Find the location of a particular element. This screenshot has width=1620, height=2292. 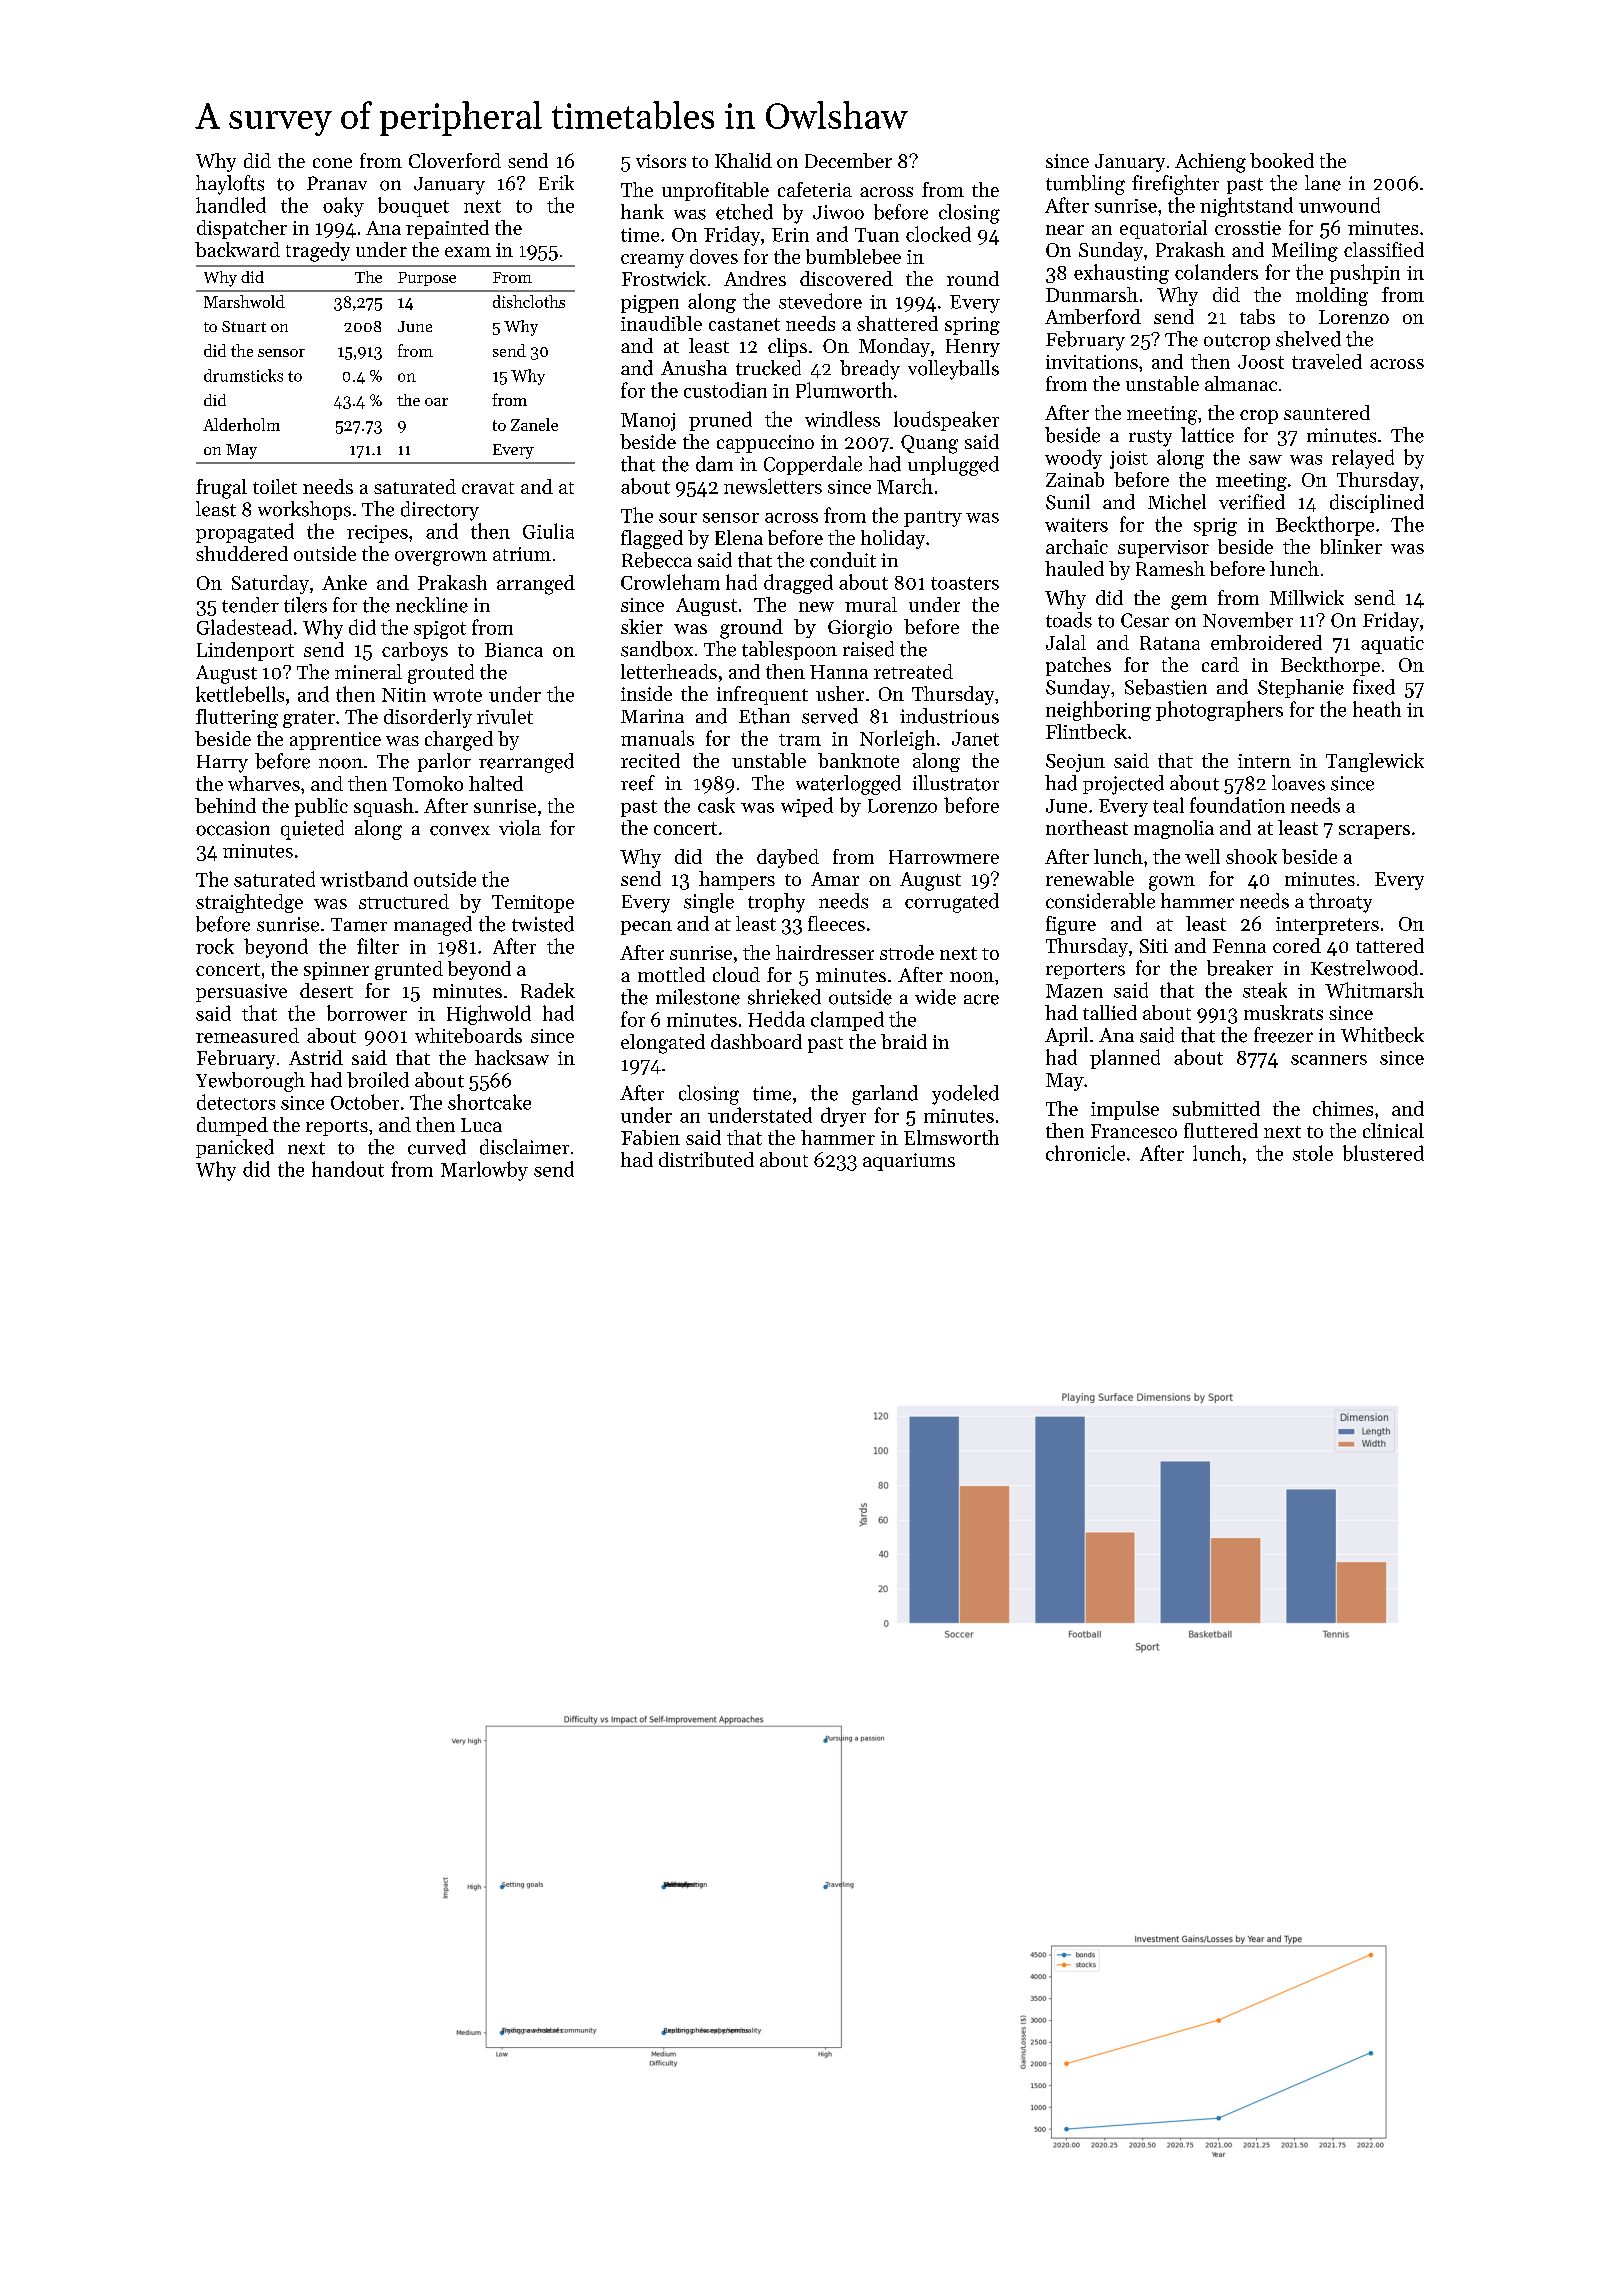

chronicle is located at coordinates (1085, 1153).
